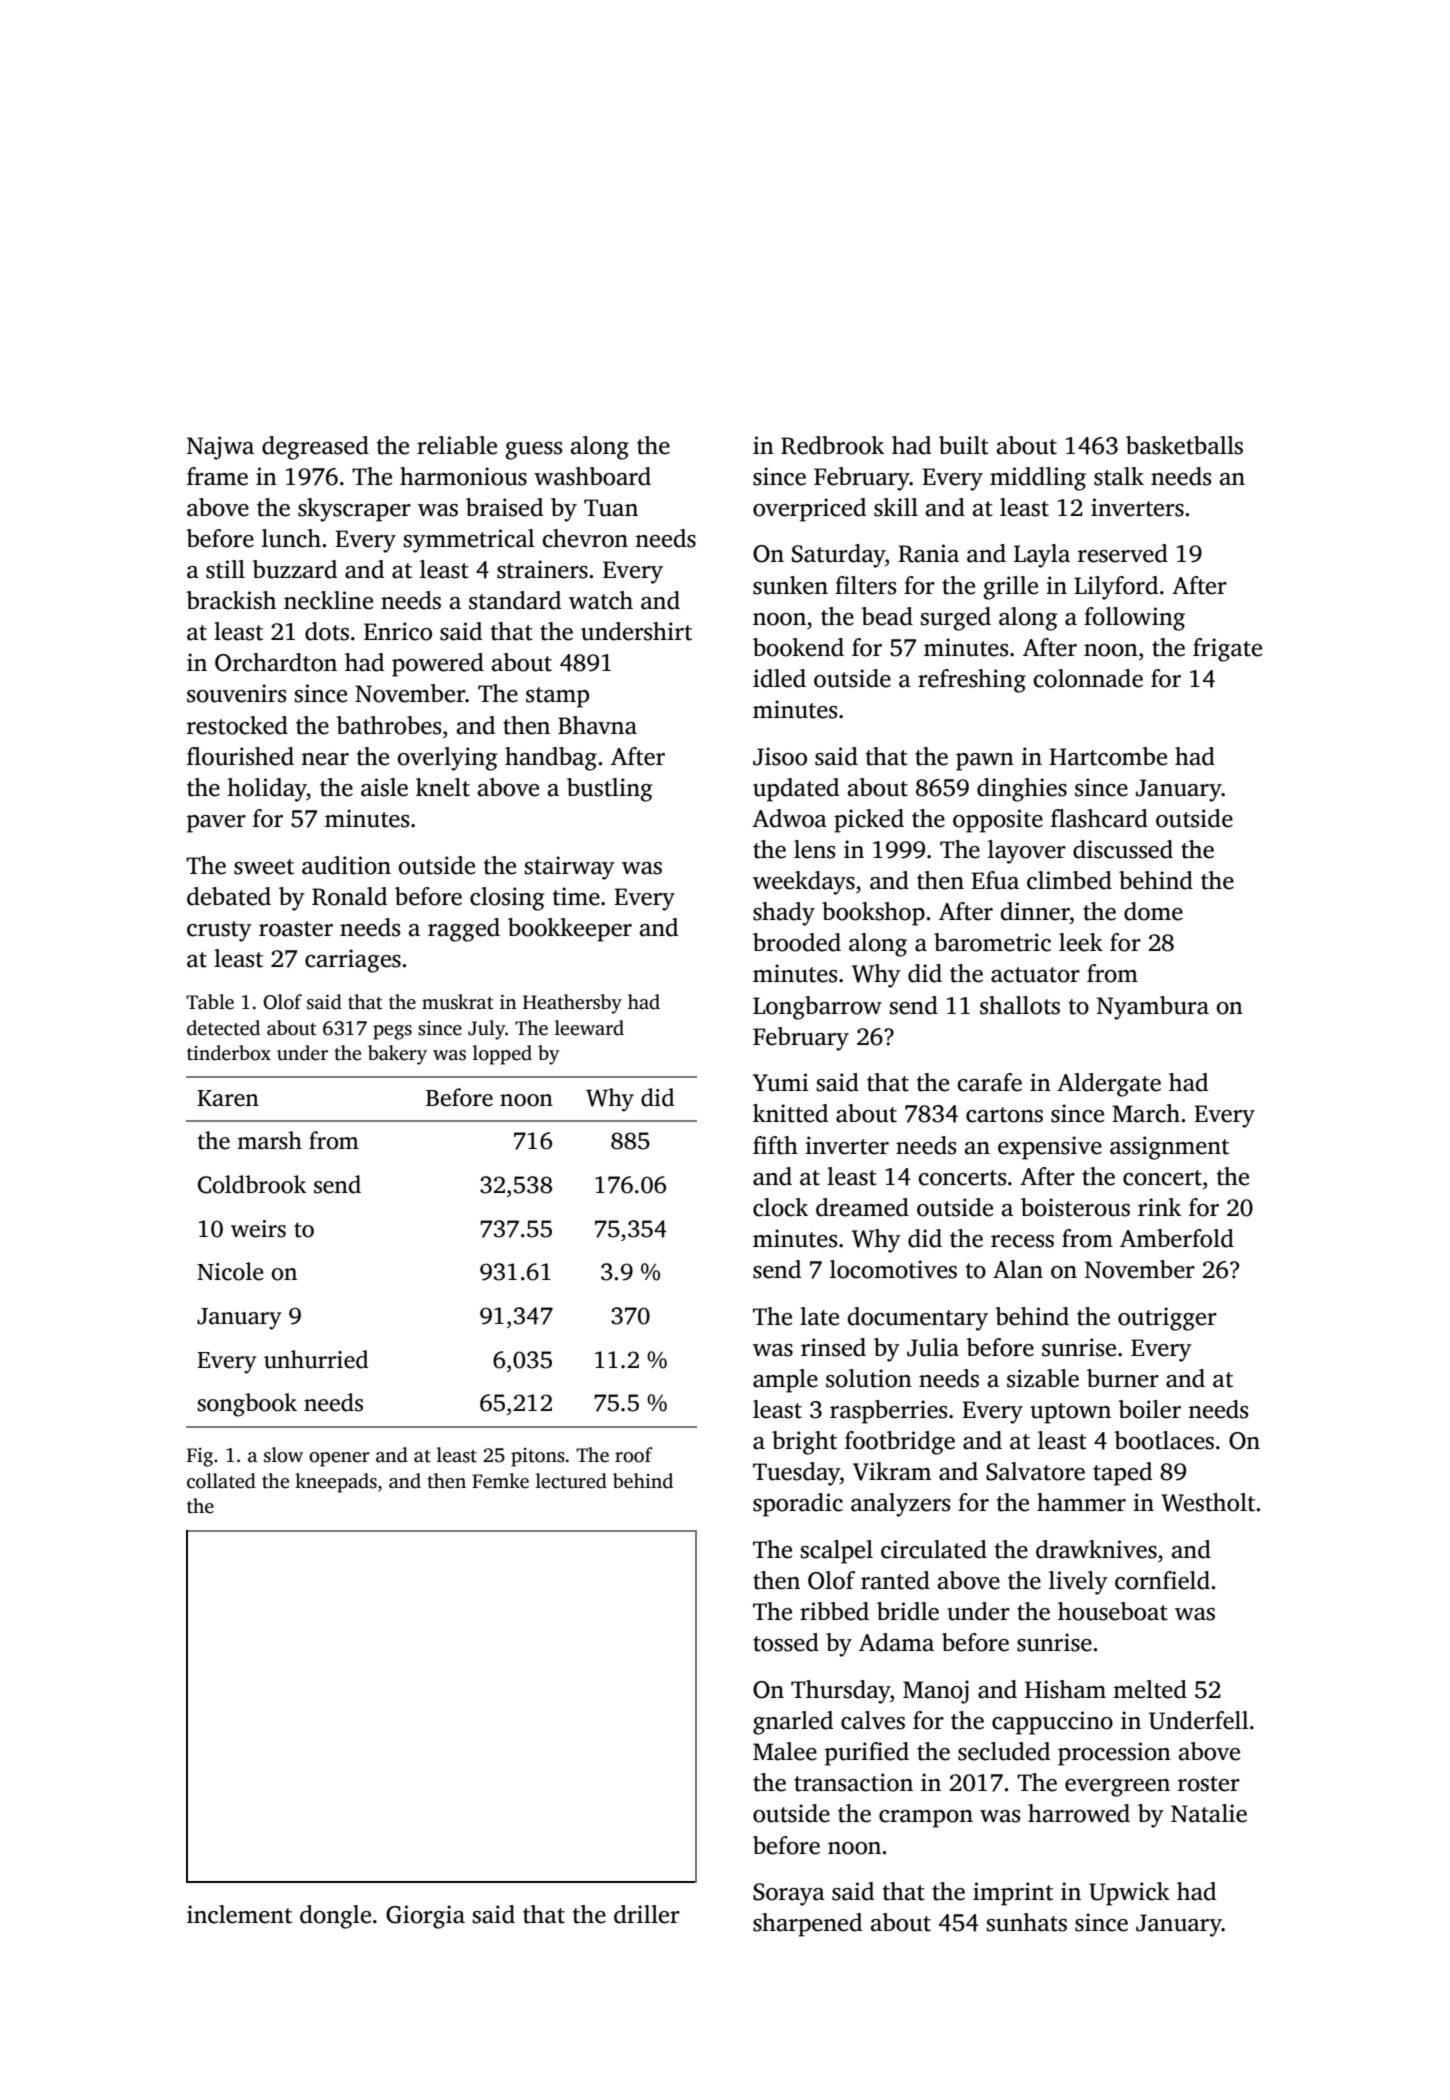 This image has width=1450, height=2100. What do you see at coordinates (798, 1505) in the image?
I see `sporadic` at bounding box center [798, 1505].
